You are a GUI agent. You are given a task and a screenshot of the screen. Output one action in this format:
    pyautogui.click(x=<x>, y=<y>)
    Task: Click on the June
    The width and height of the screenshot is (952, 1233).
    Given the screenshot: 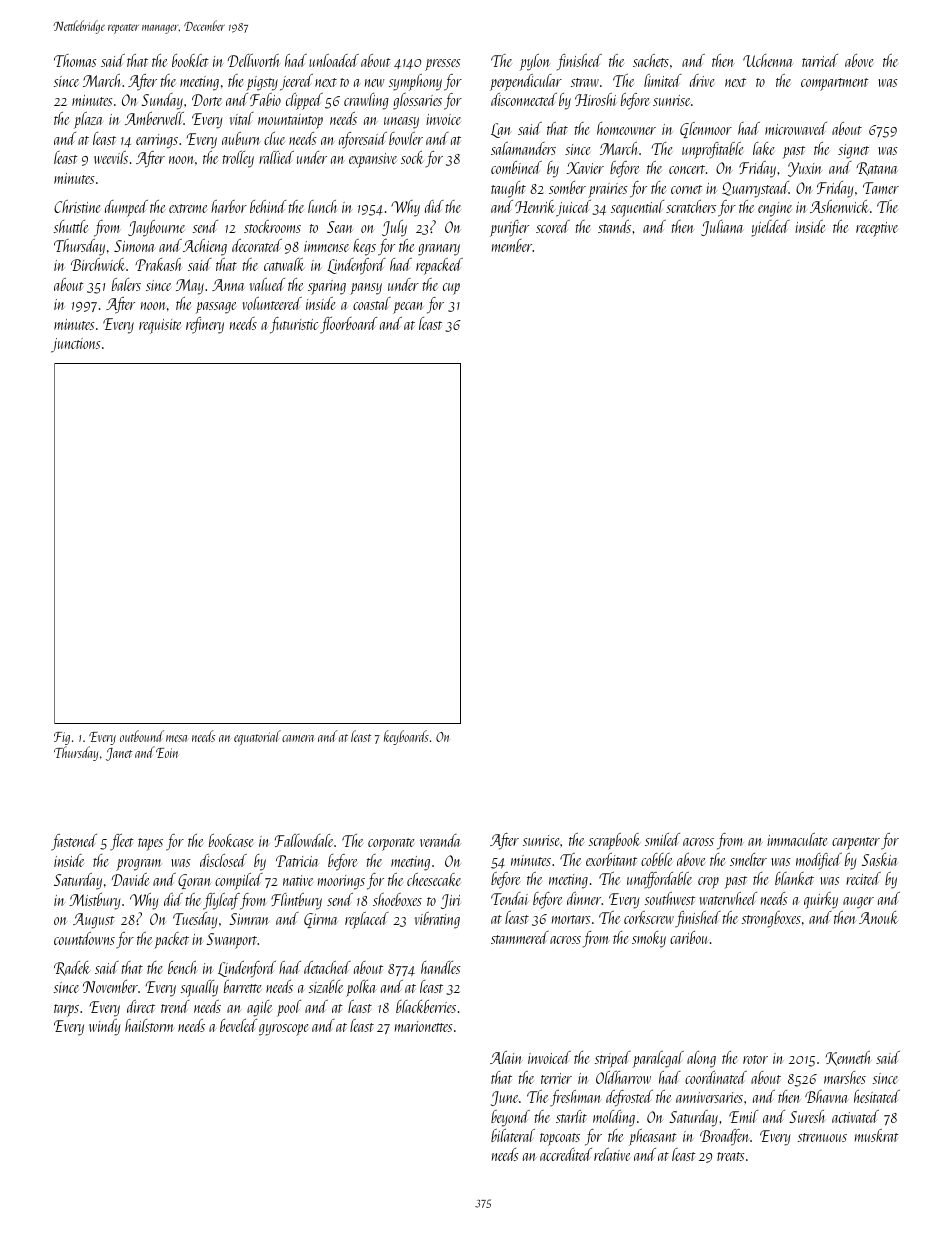 What is the action you would take?
    pyautogui.click(x=504, y=1098)
